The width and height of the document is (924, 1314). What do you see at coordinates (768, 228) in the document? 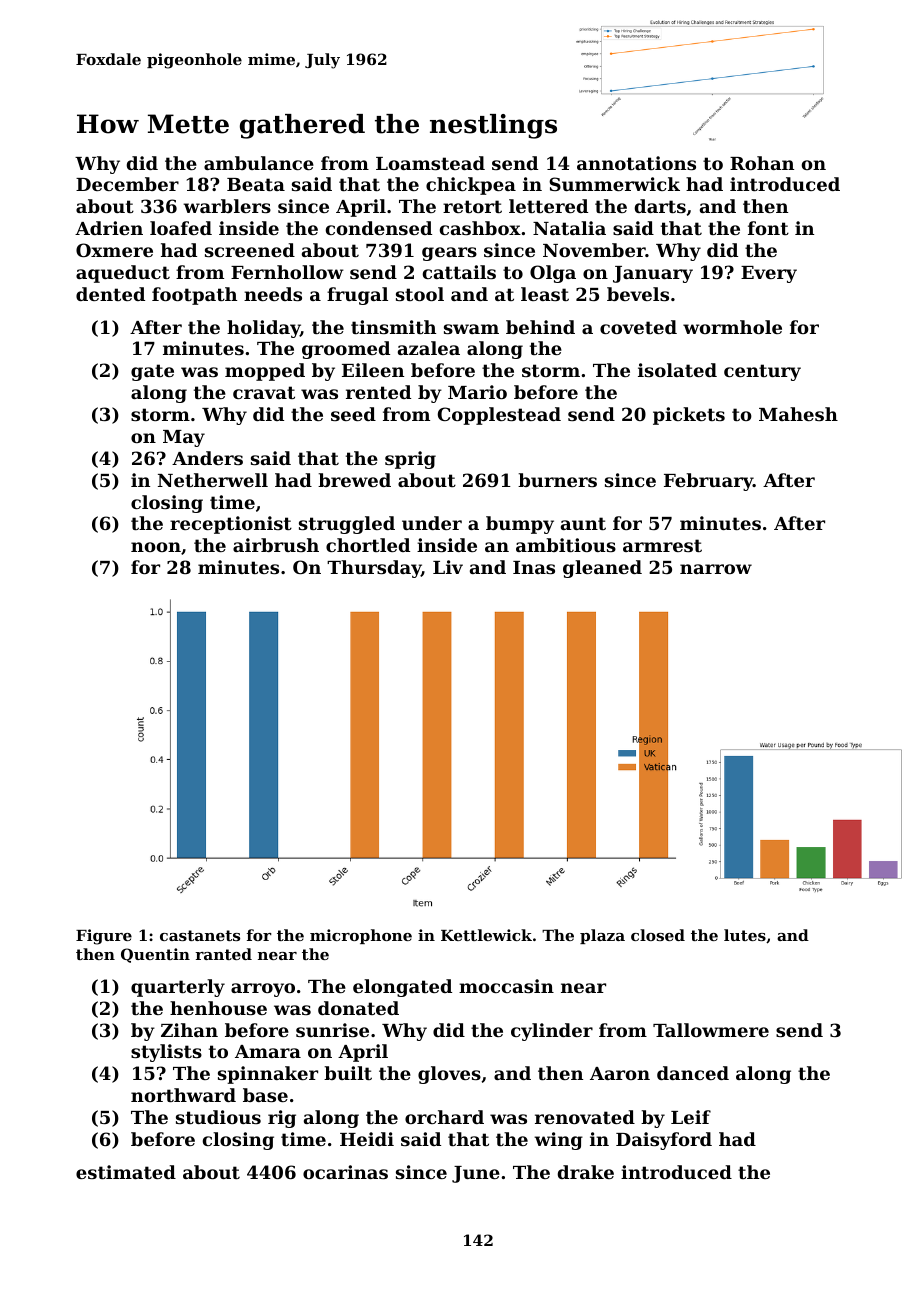
I see `font` at bounding box center [768, 228].
